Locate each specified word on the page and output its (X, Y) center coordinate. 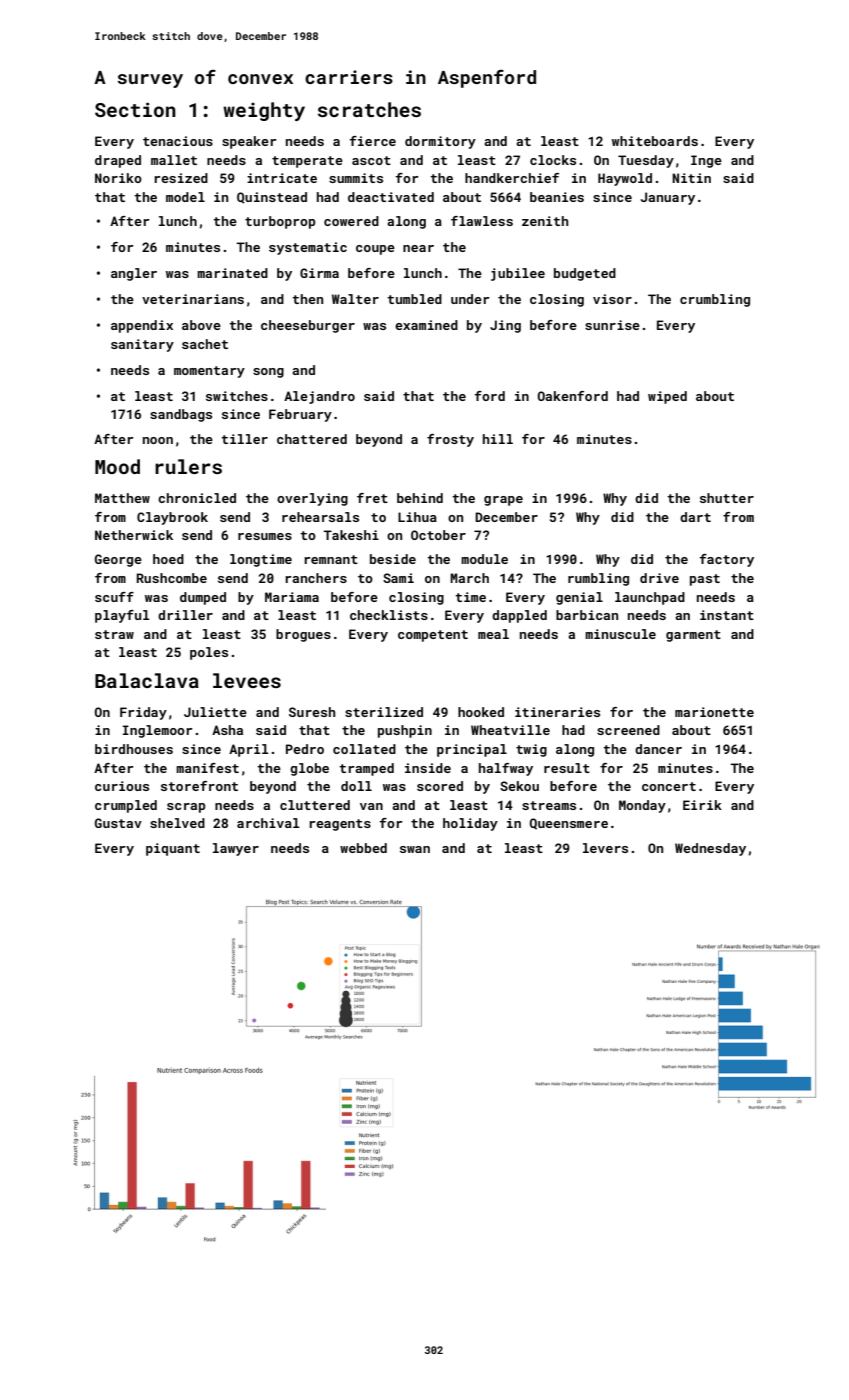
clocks (553, 160)
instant (727, 615)
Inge (706, 161)
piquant (173, 849)
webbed (363, 848)
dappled (519, 616)
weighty (264, 111)
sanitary (142, 345)
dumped (203, 598)
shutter (727, 498)
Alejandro (319, 397)
